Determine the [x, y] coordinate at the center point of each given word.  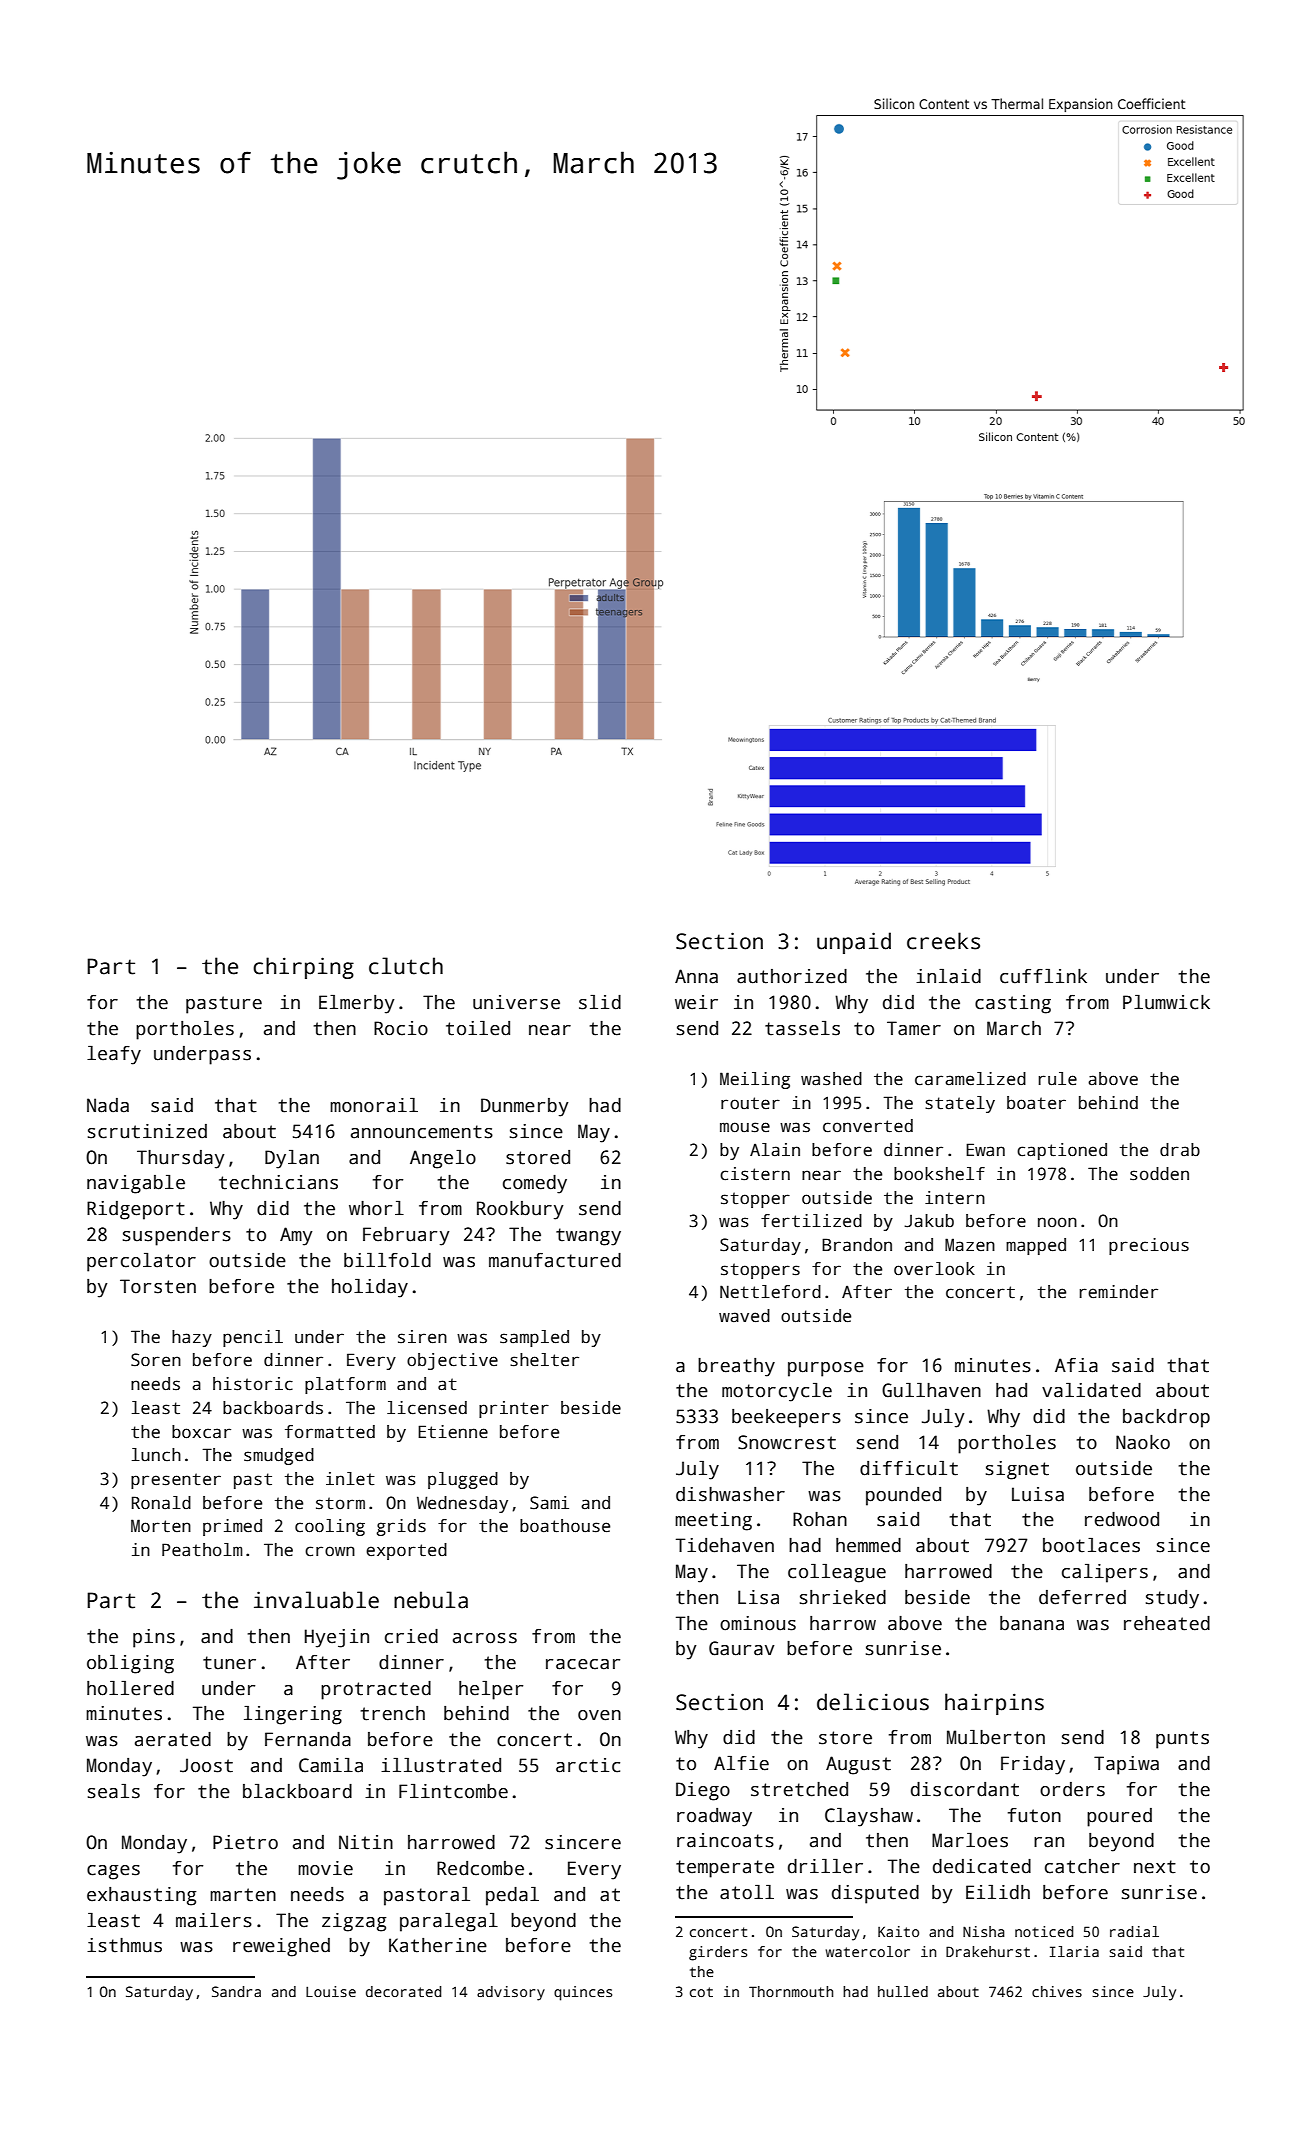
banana [1032, 1623]
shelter [544, 1360]
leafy [114, 1055]
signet [1017, 1470]
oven [599, 1715]
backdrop [1166, 1418]
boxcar [201, 1432]
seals [114, 1791]
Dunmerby [524, 1107]
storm [340, 1503]
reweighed [281, 1947]
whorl [376, 1208]
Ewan [985, 1150]
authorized [792, 976]
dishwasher [730, 1494]
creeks [943, 941]
